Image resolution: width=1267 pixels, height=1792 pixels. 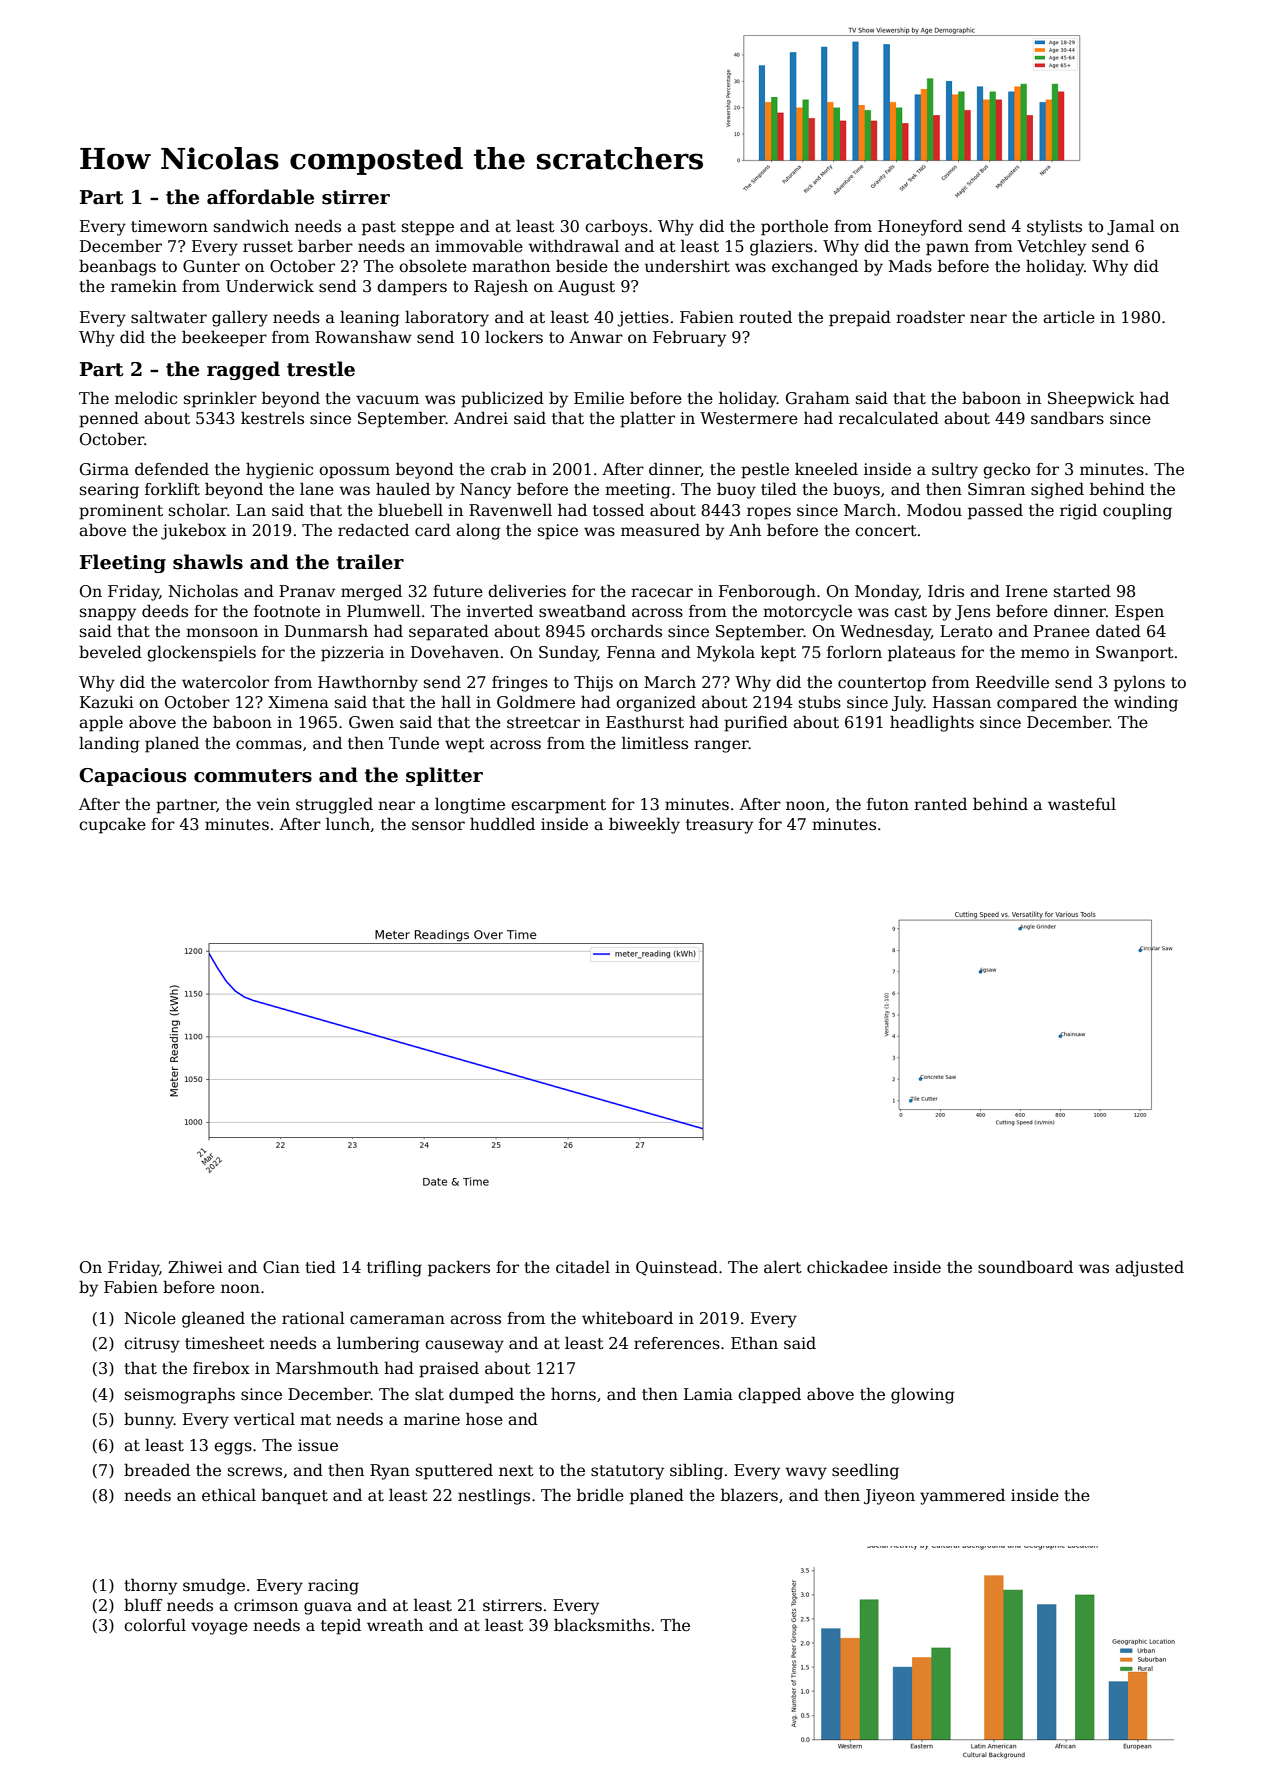 What do you see at coordinates (428, 228) in the screenshot?
I see `steppe` at bounding box center [428, 228].
